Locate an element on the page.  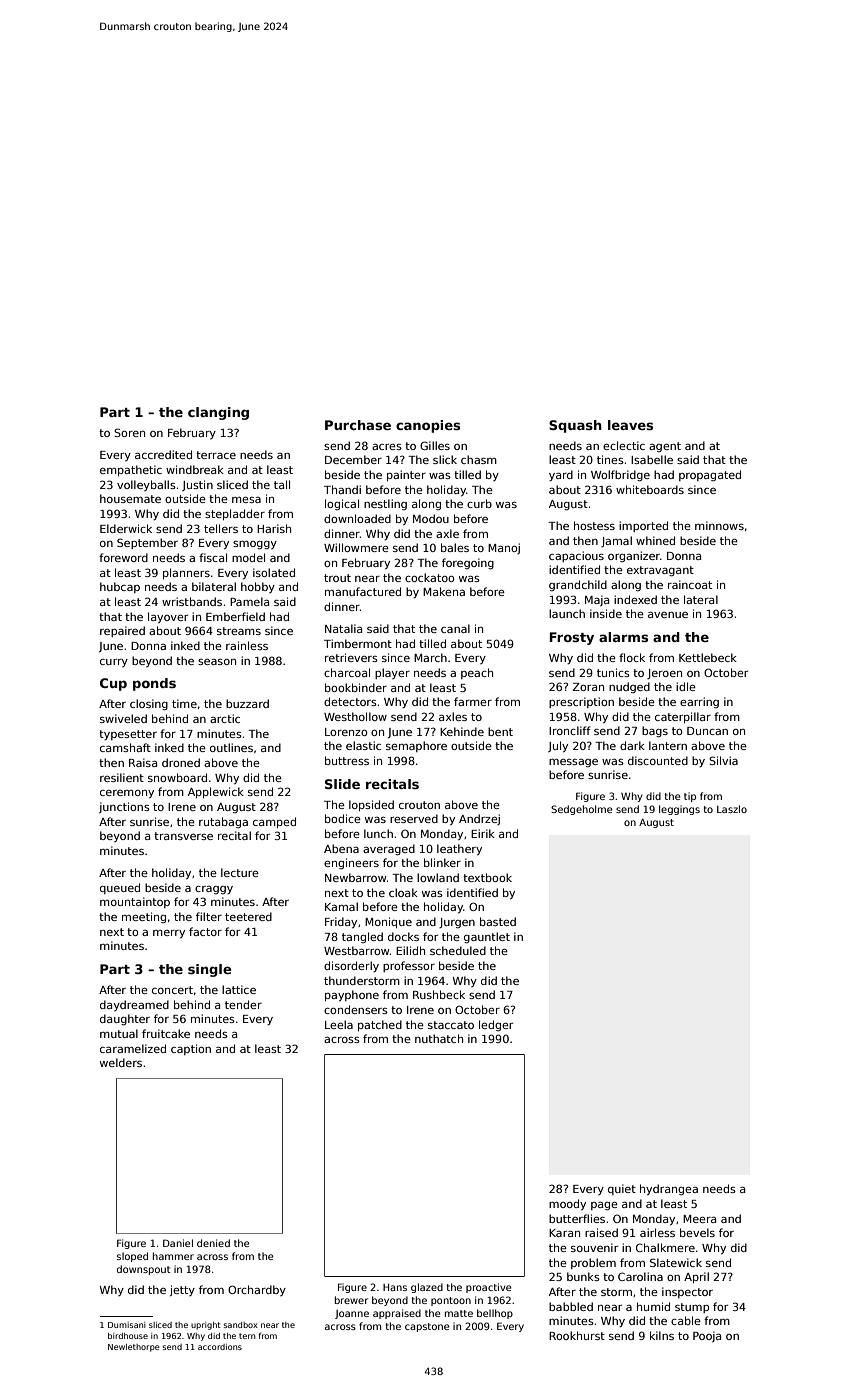
leaves is located at coordinates (630, 425).
